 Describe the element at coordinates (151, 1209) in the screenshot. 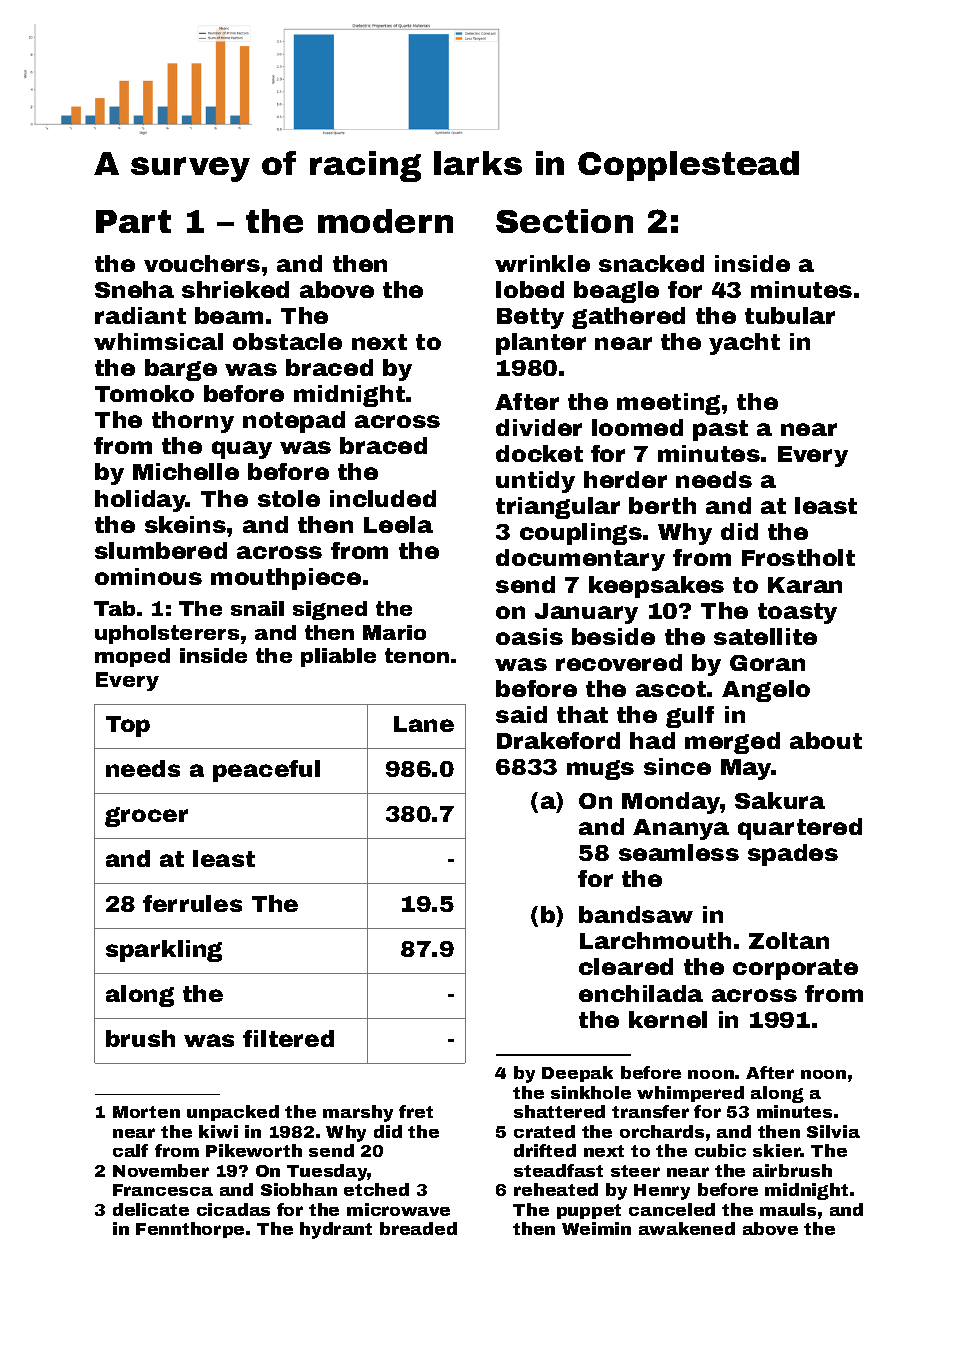

I see `delicate` at that location.
